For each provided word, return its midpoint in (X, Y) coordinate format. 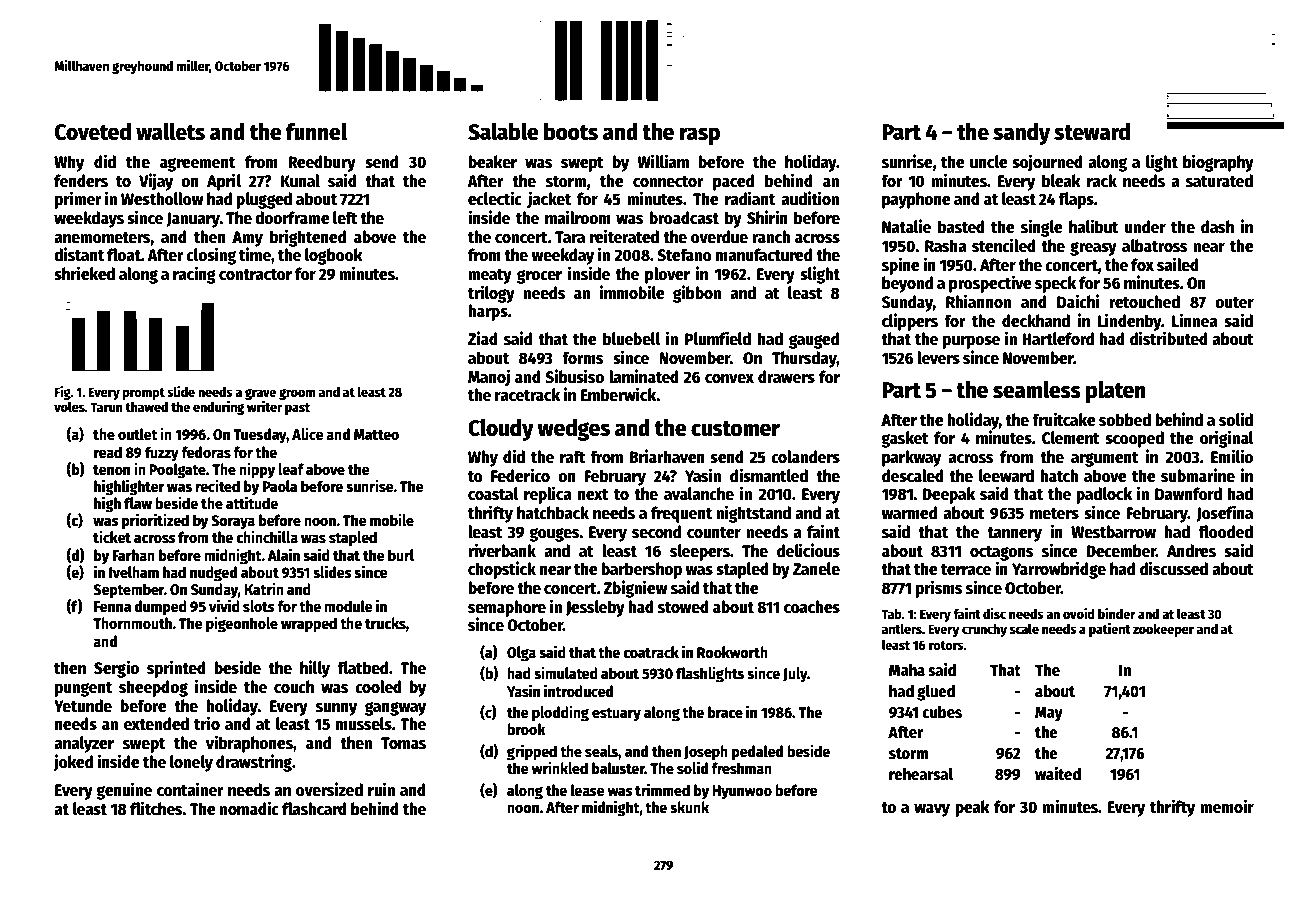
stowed (683, 607)
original (1227, 439)
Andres (1191, 551)
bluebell (631, 339)
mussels (364, 724)
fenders (81, 181)
